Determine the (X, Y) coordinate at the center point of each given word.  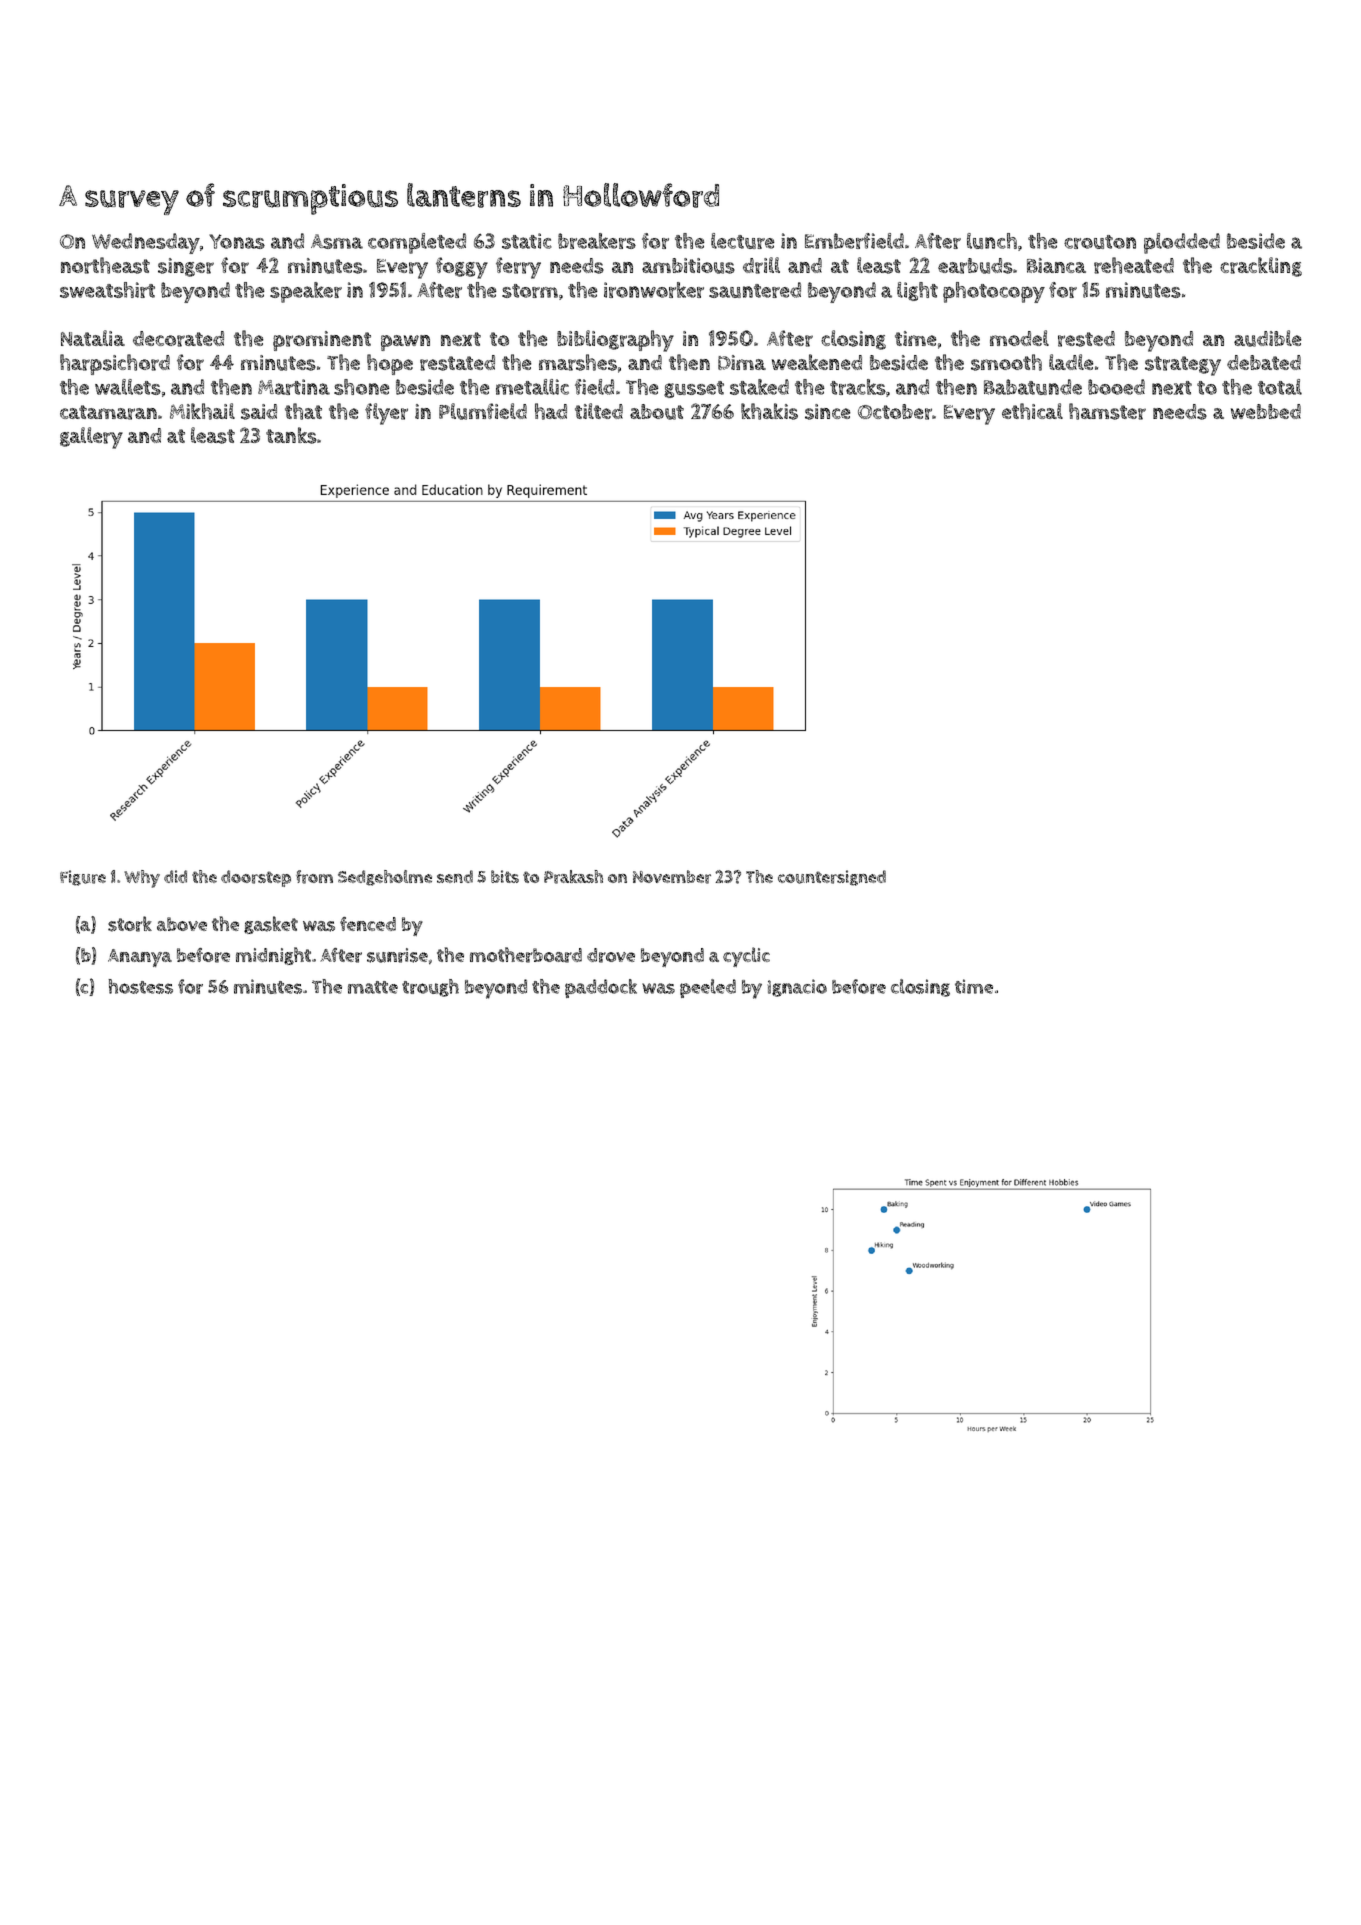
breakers (597, 241)
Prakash (573, 877)
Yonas (237, 241)
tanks (291, 435)
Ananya (140, 958)
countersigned (832, 878)
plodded (1182, 243)
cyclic (746, 957)
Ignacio (797, 988)
